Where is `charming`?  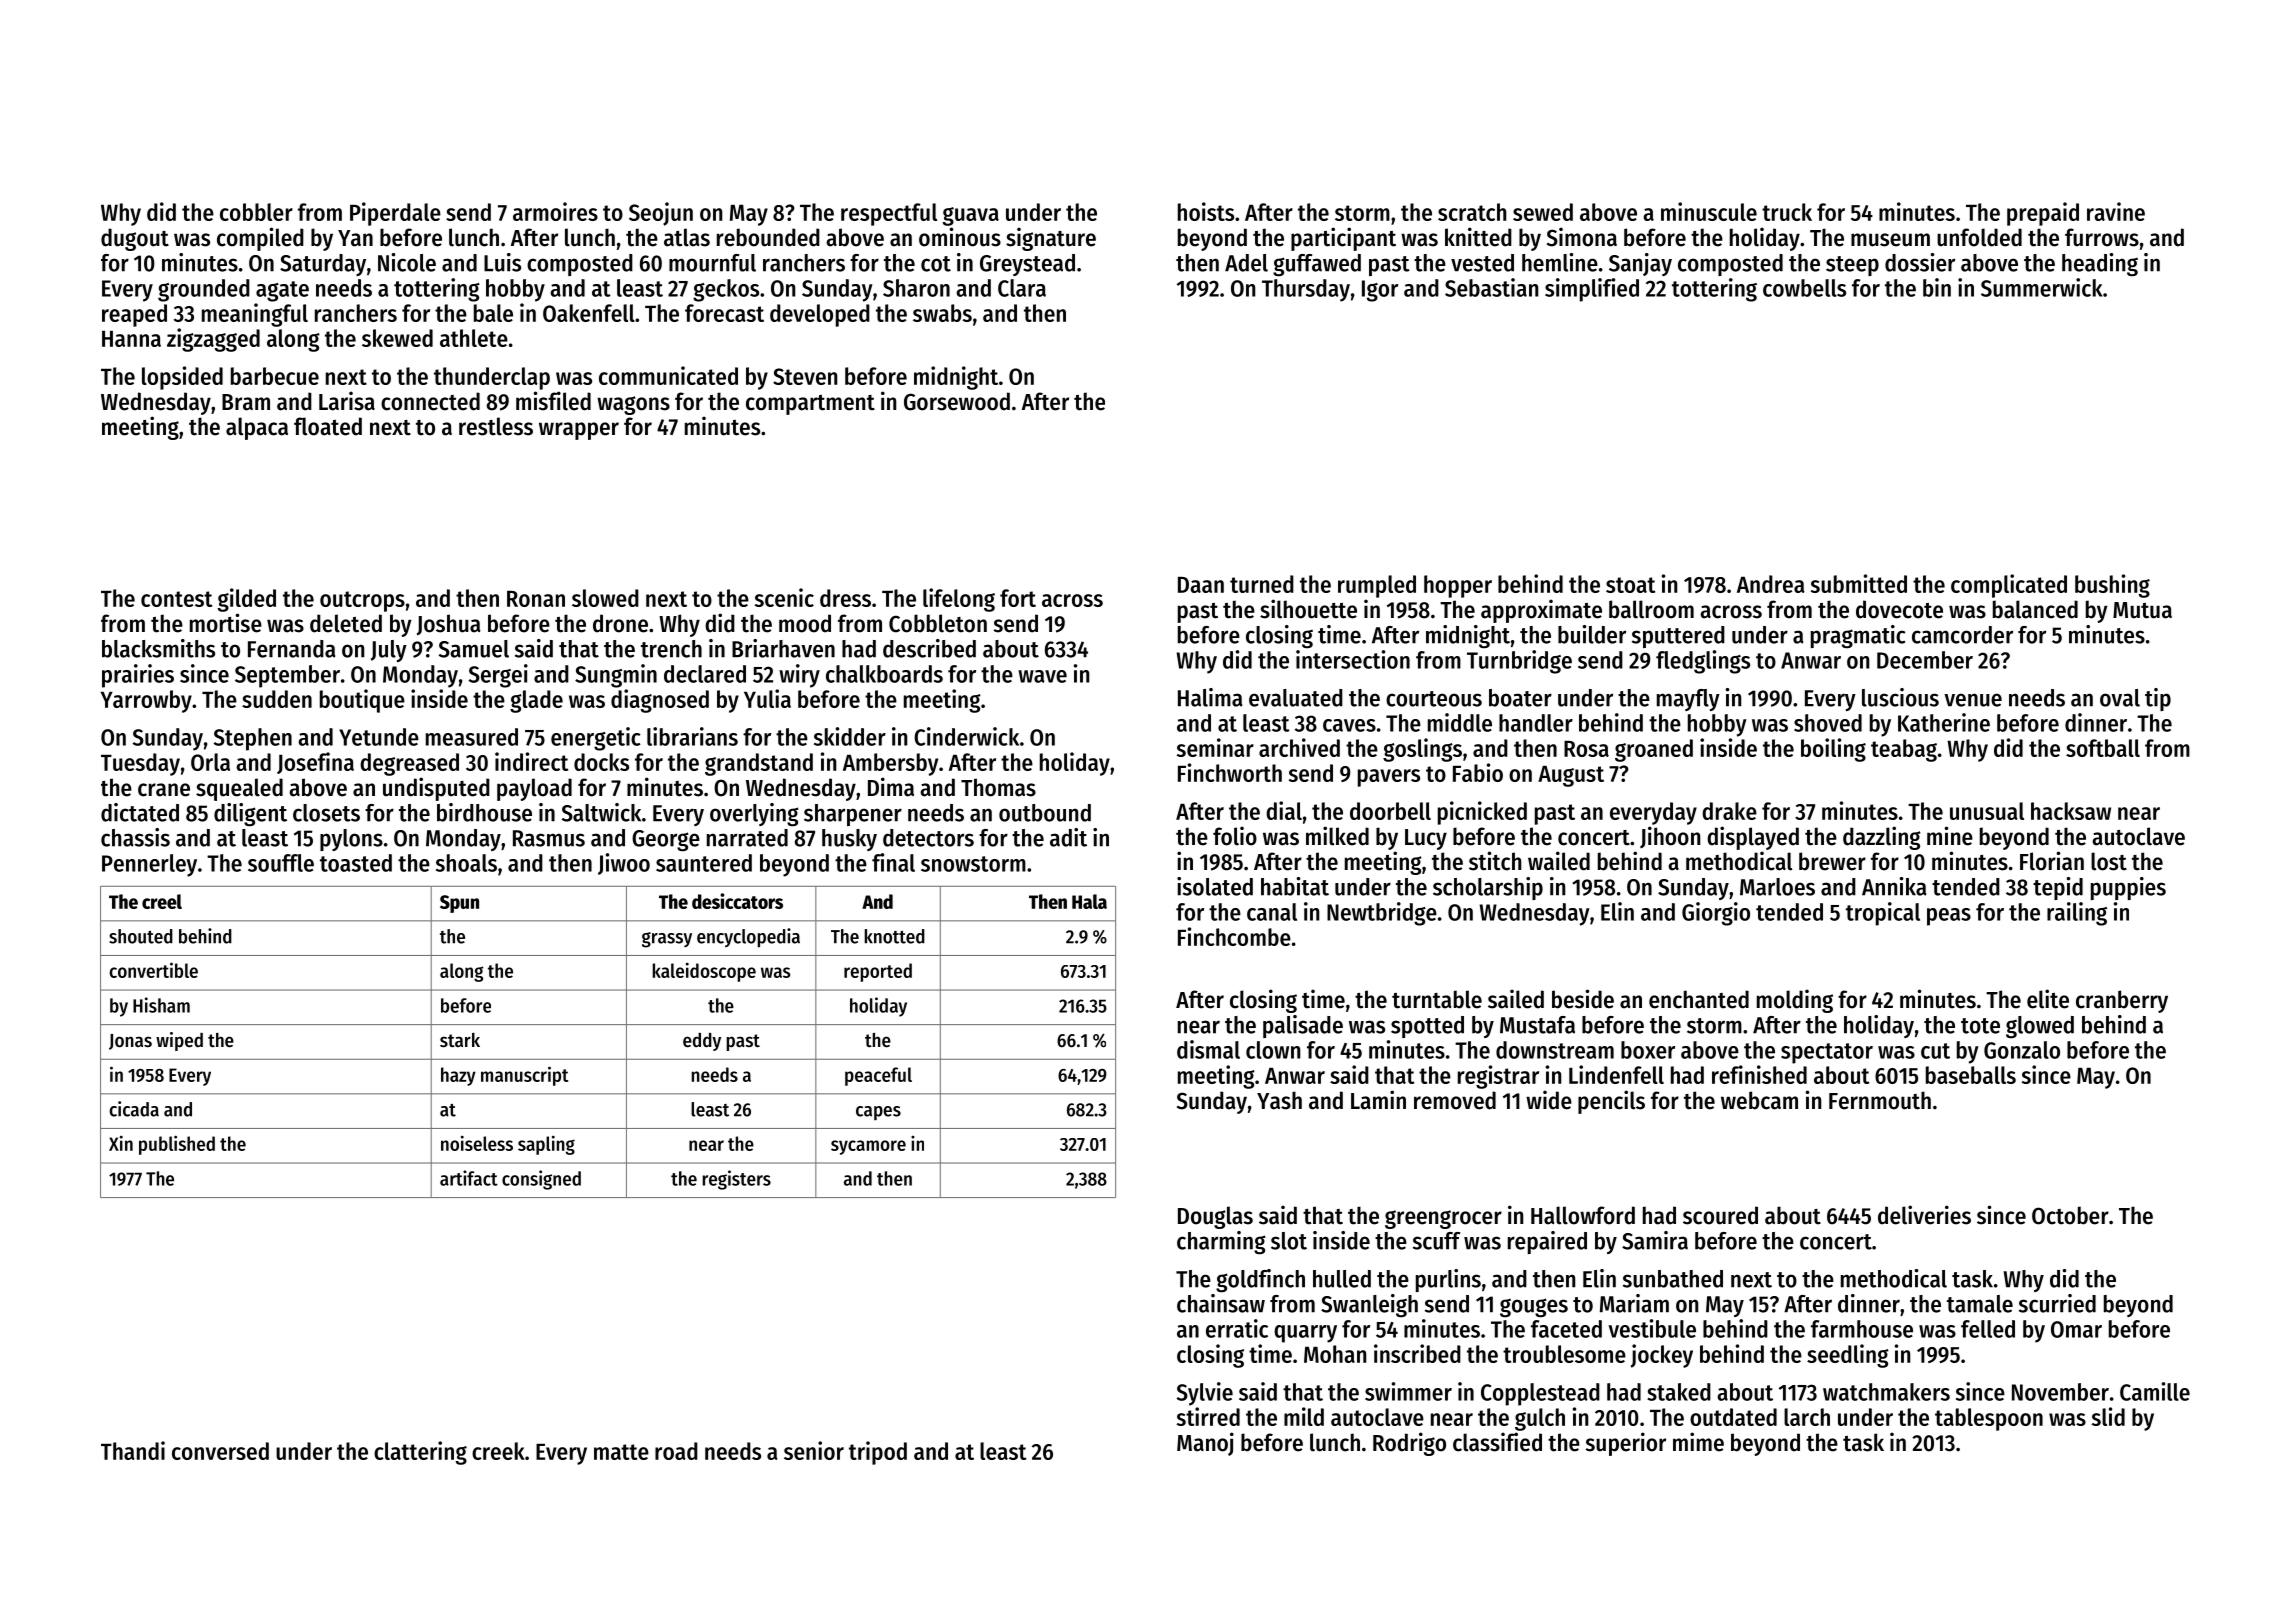
charming is located at coordinates (1221, 1243).
